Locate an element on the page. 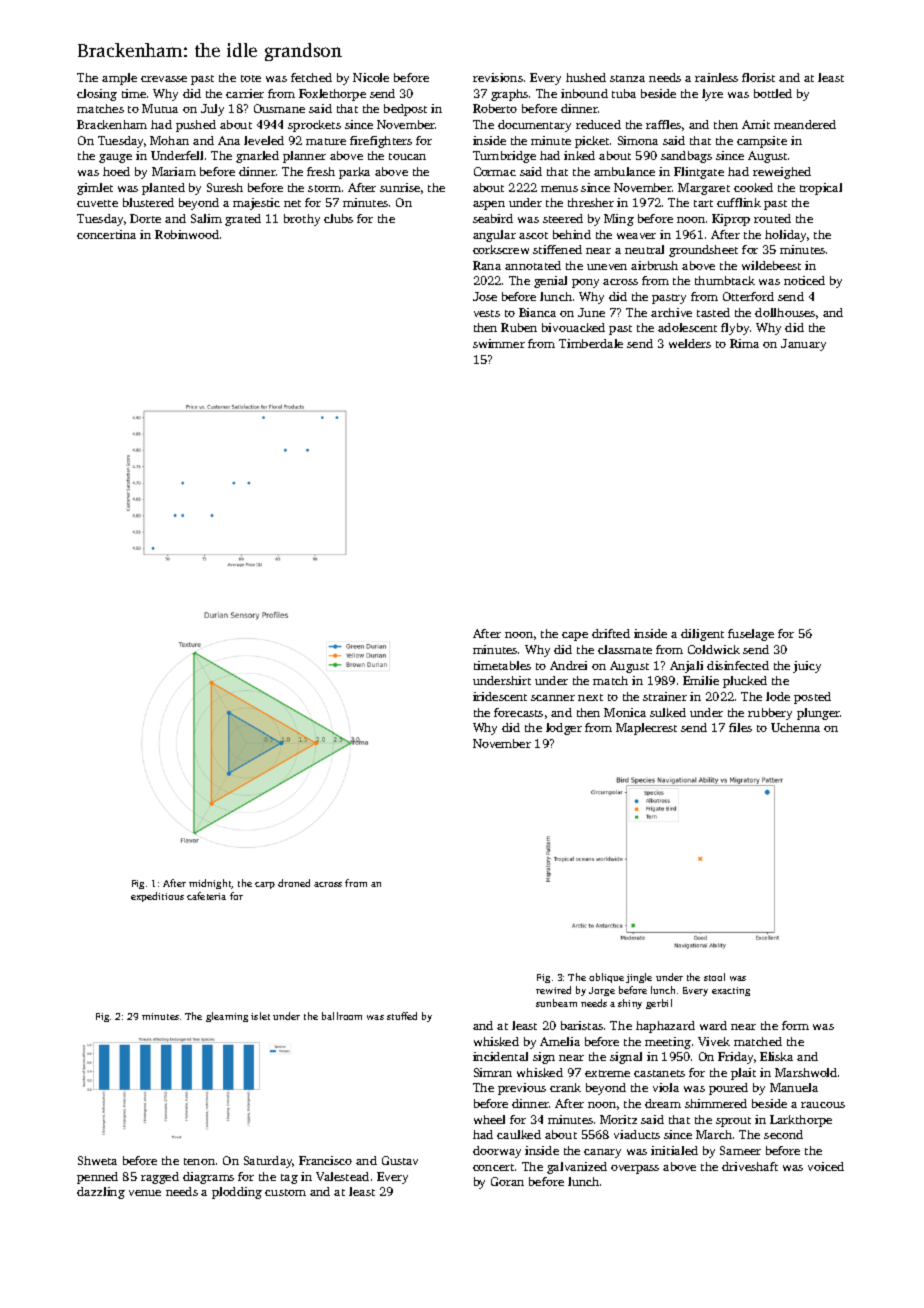 The height and width of the image is (1308, 924). iridescent is located at coordinates (500, 696).
